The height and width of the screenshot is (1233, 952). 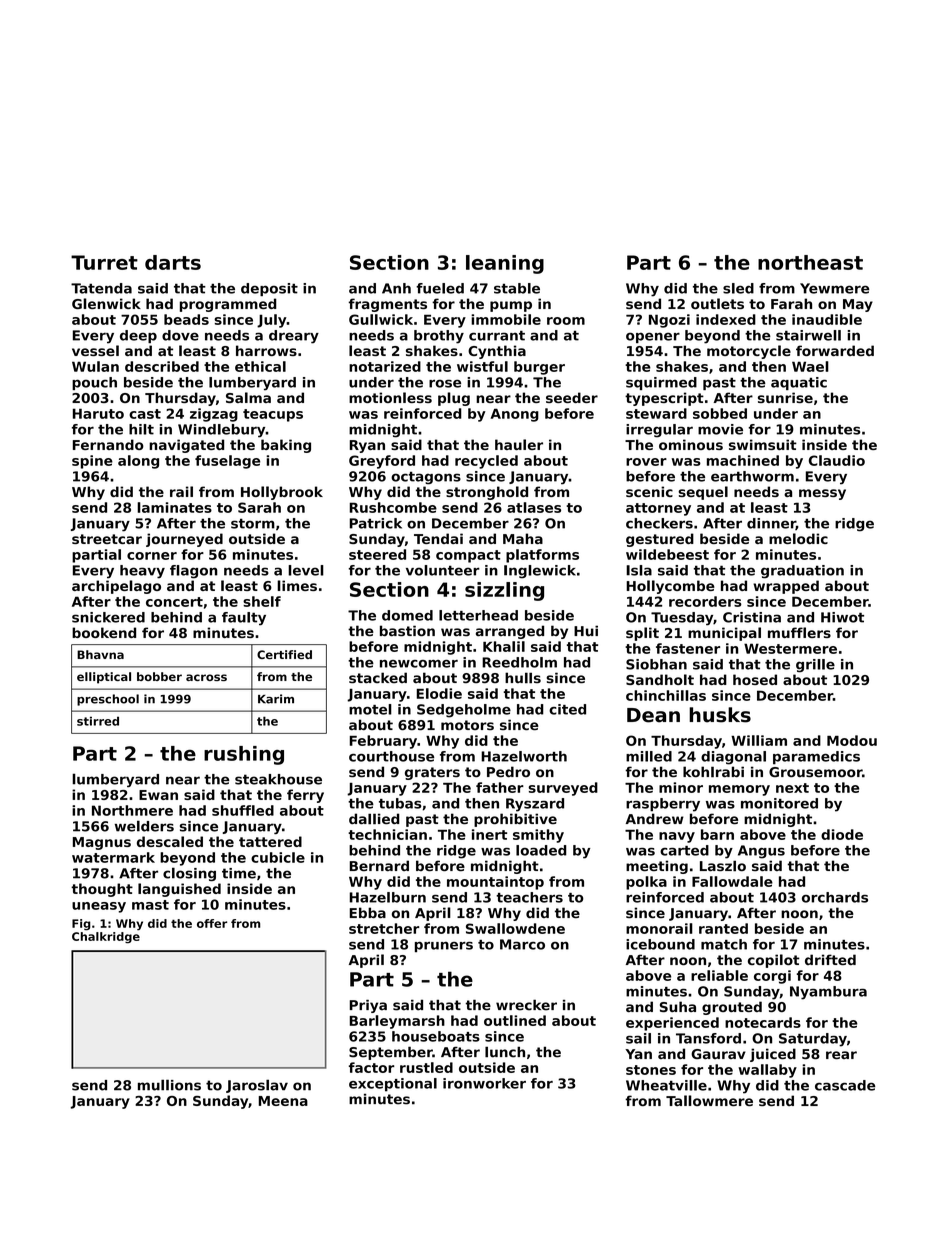 What do you see at coordinates (738, 288) in the screenshot?
I see `sled` at bounding box center [738, 288].
